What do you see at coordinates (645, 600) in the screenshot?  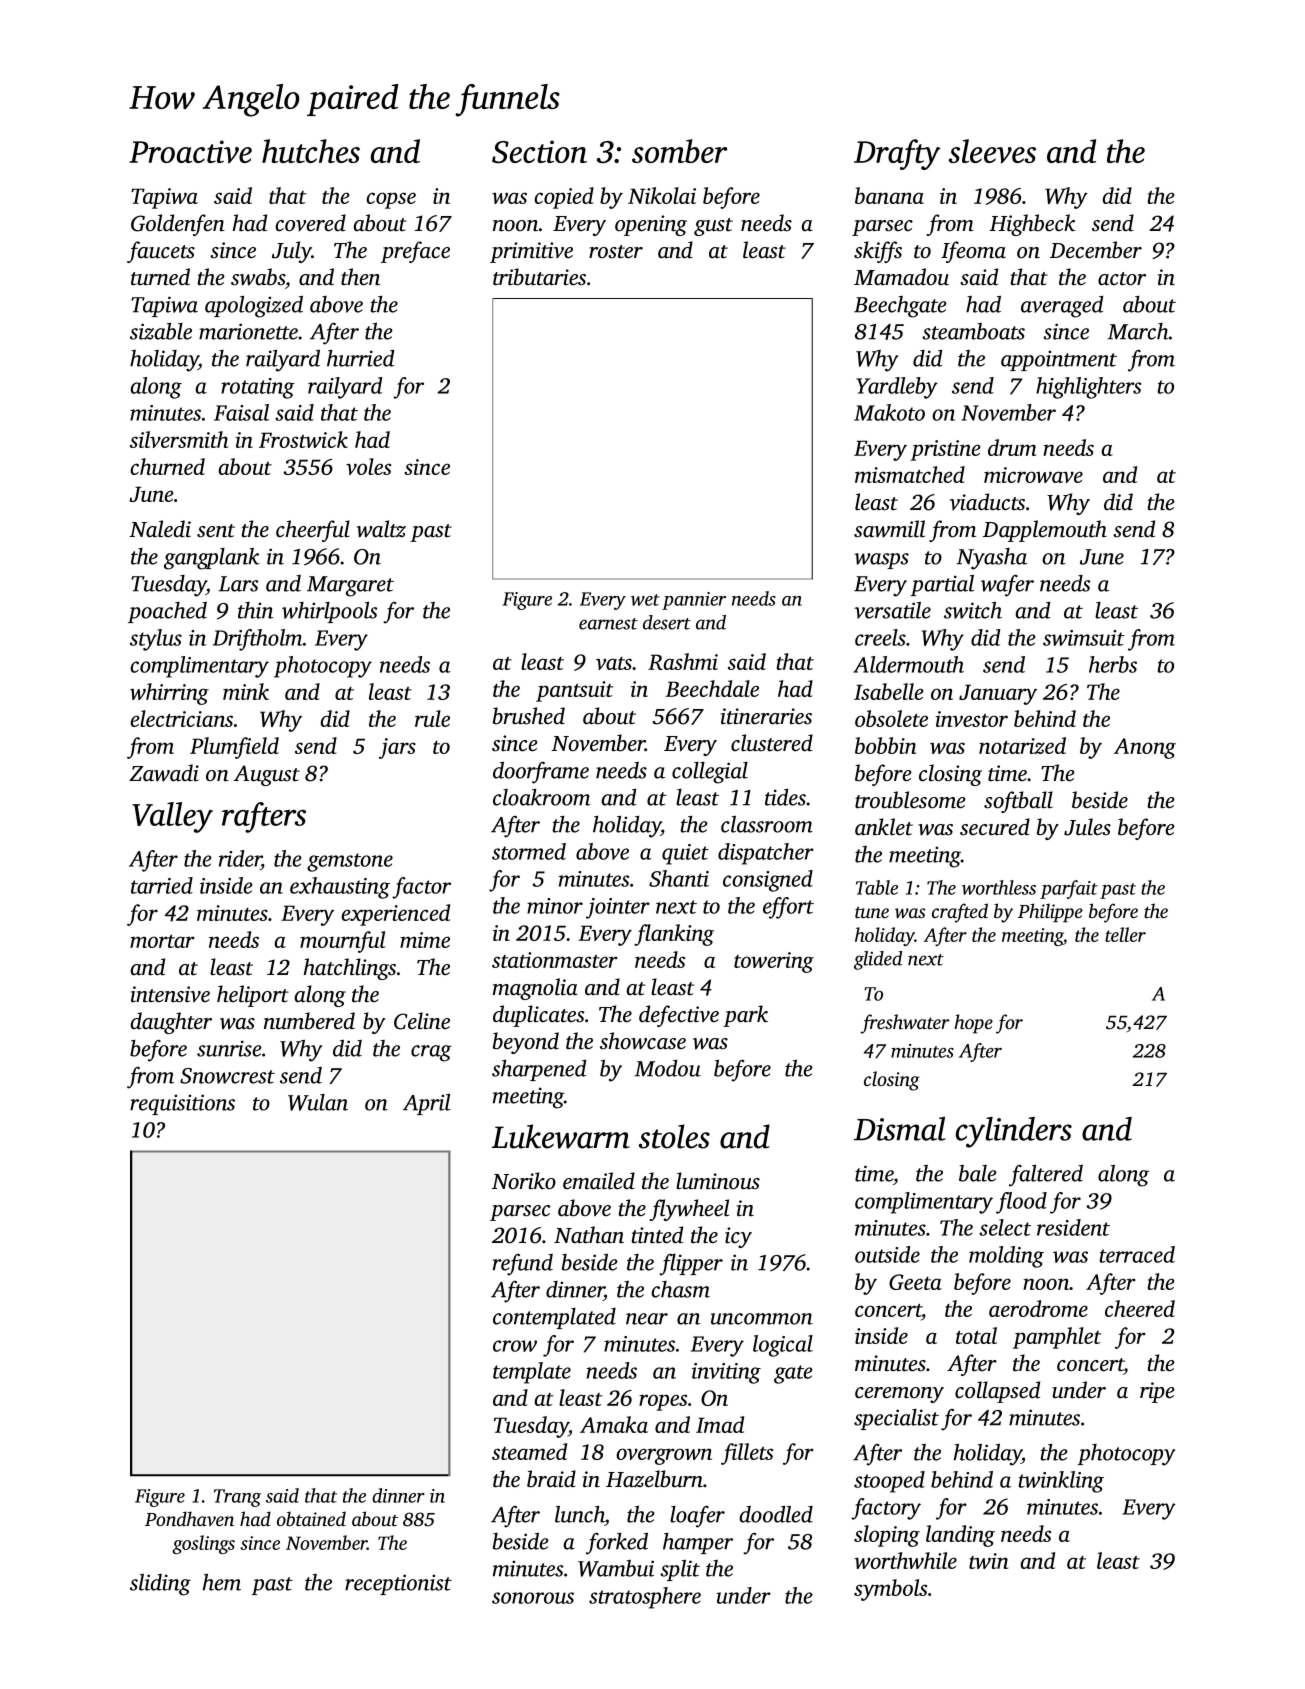 I see `wet` at bounding box center [645, 600].
